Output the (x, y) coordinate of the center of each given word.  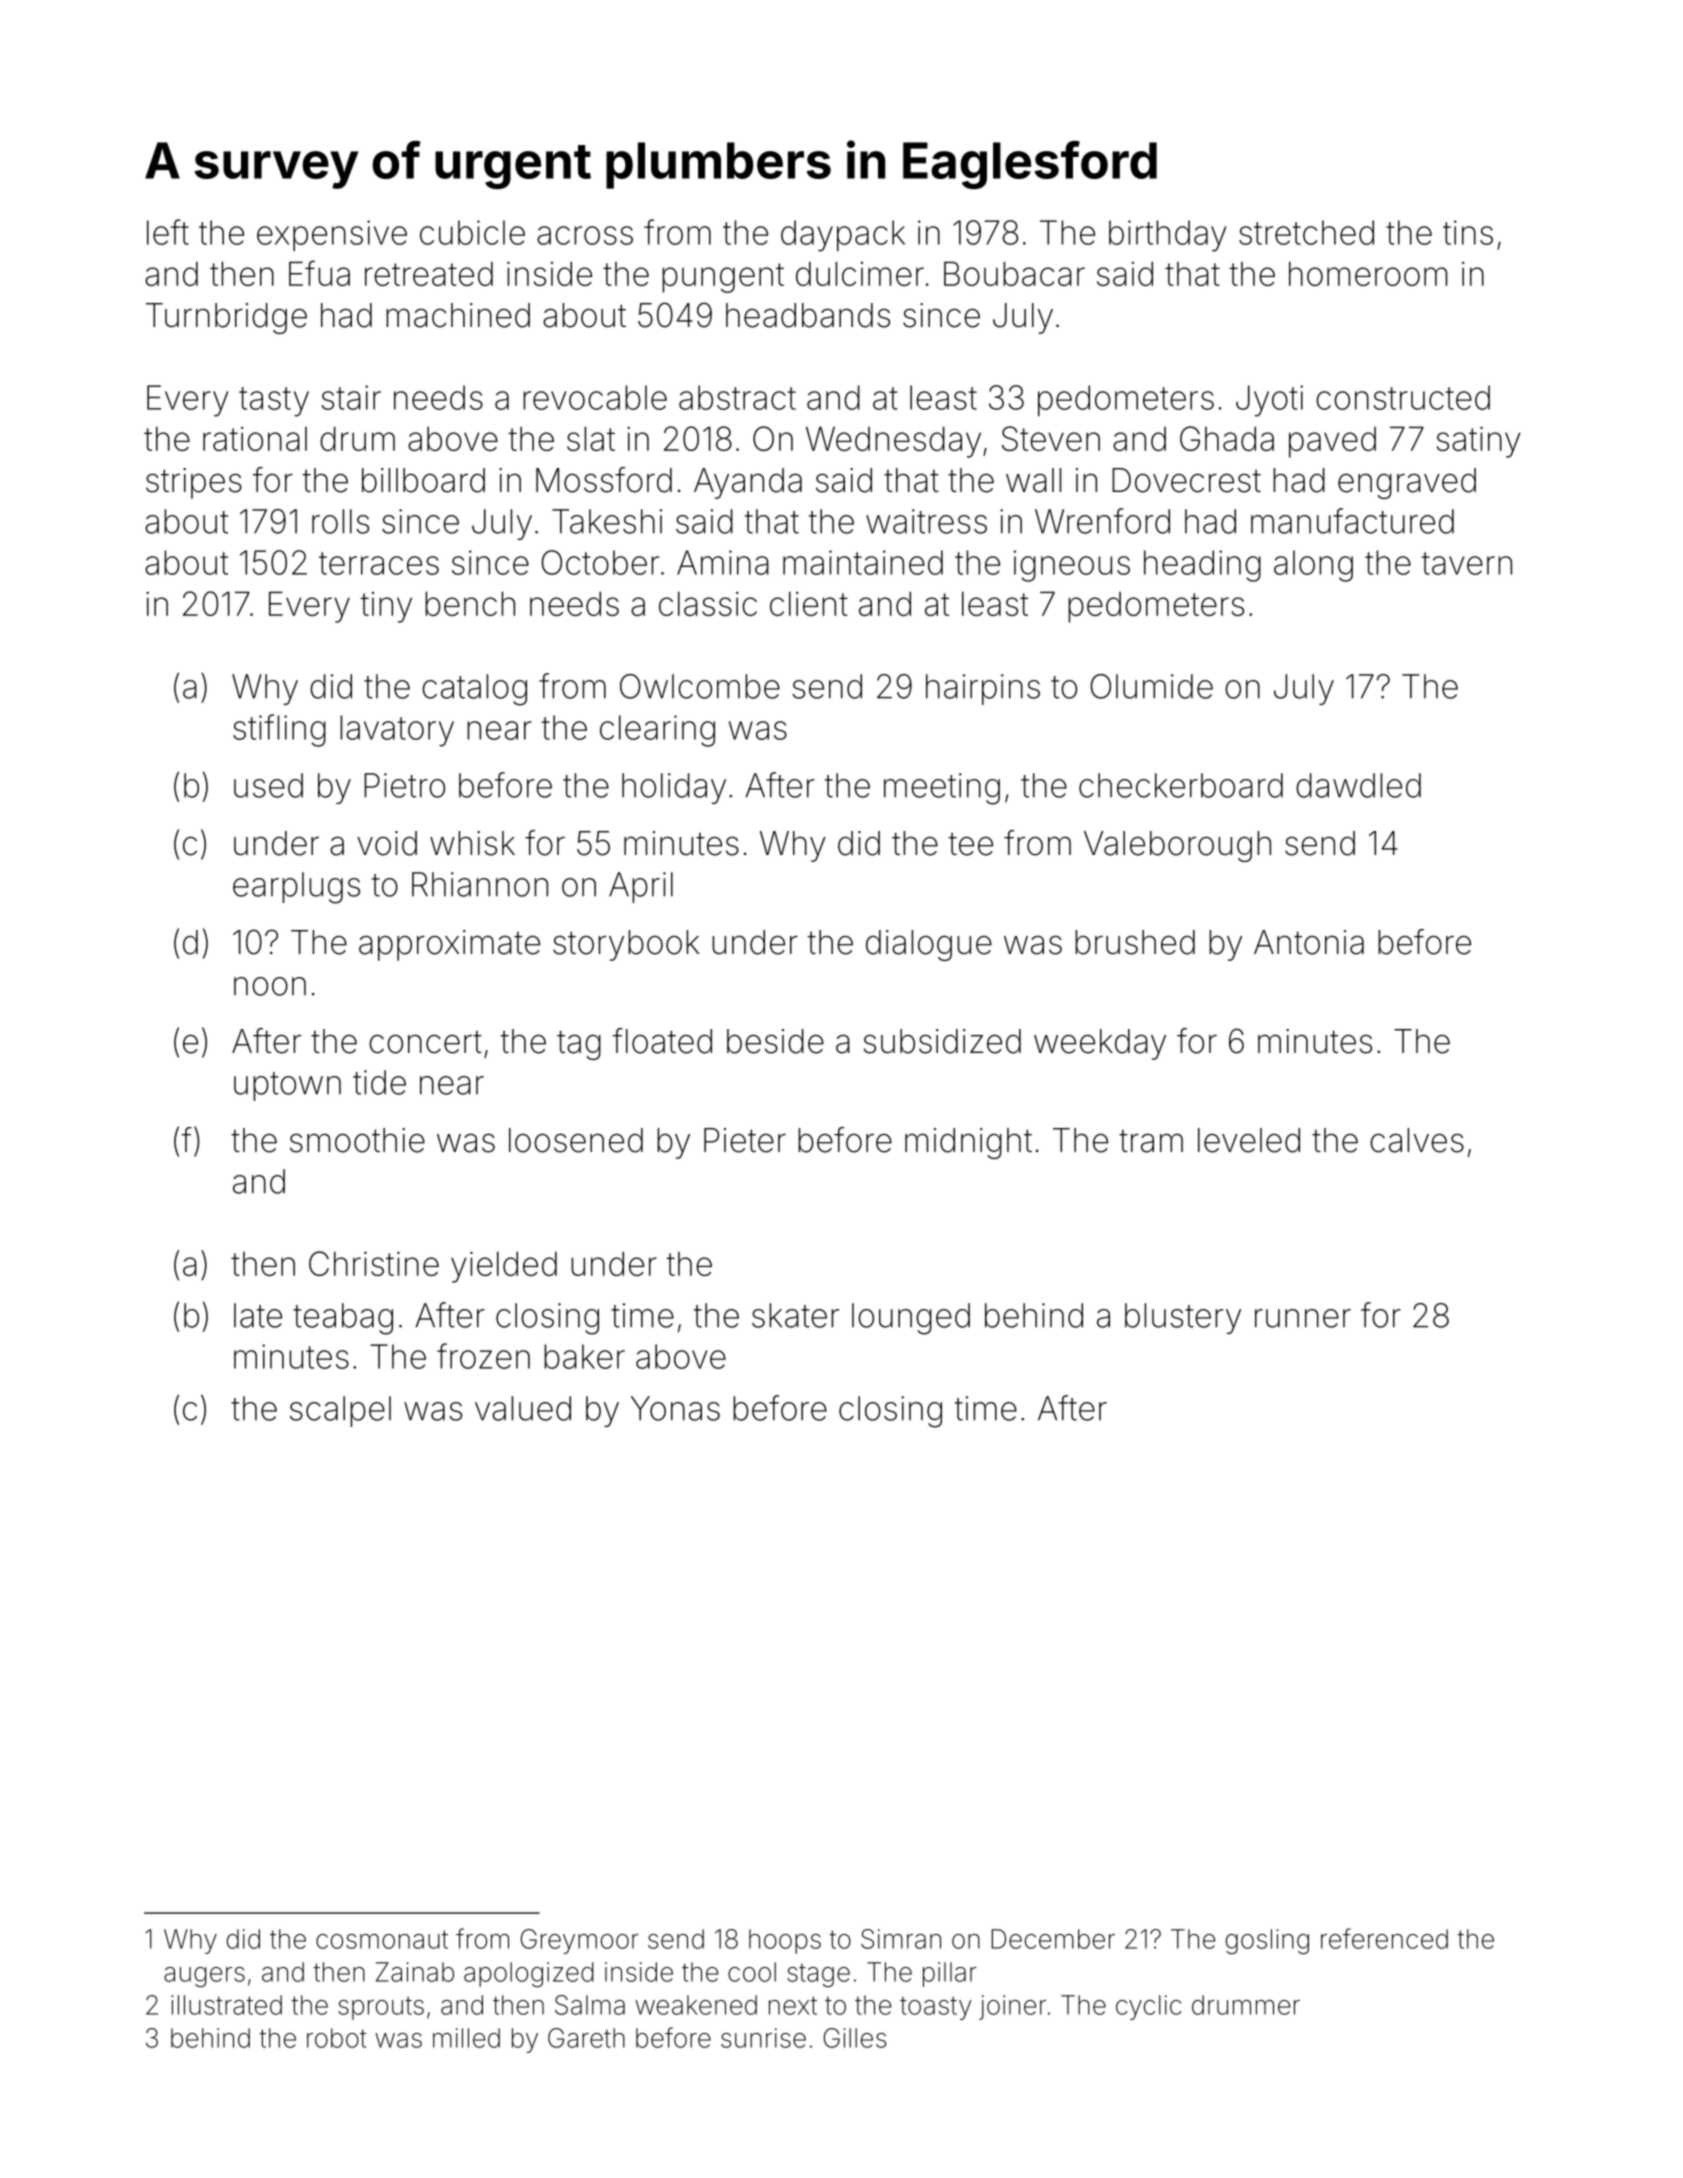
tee (970, 844)
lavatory (397, 731)
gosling (1267, 1941)
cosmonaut (382, 1939)
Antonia (1309, 942)
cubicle (472, 232)
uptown (287, 1086)
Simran (901, 1939)
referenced (1384, 1938)
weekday (1100, 1044)
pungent (723, 278)
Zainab (415, 1972)
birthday (1167, 236)
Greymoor (580, 1941)
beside (775, 1041)
